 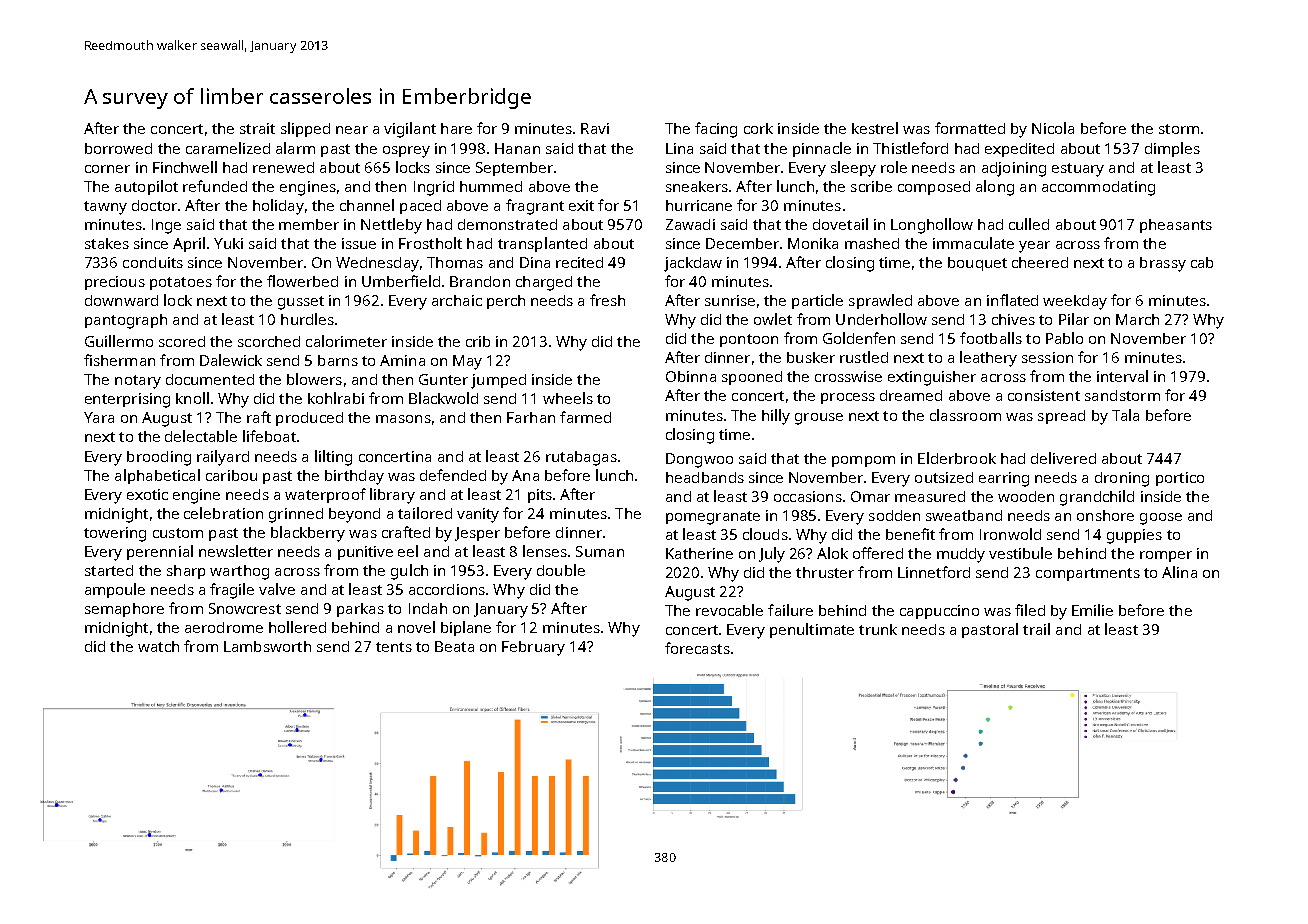 What do you see at coordinates (1074, 319) in the screenshot?
I see `Pilar` at bounding box center [1074, 319].
